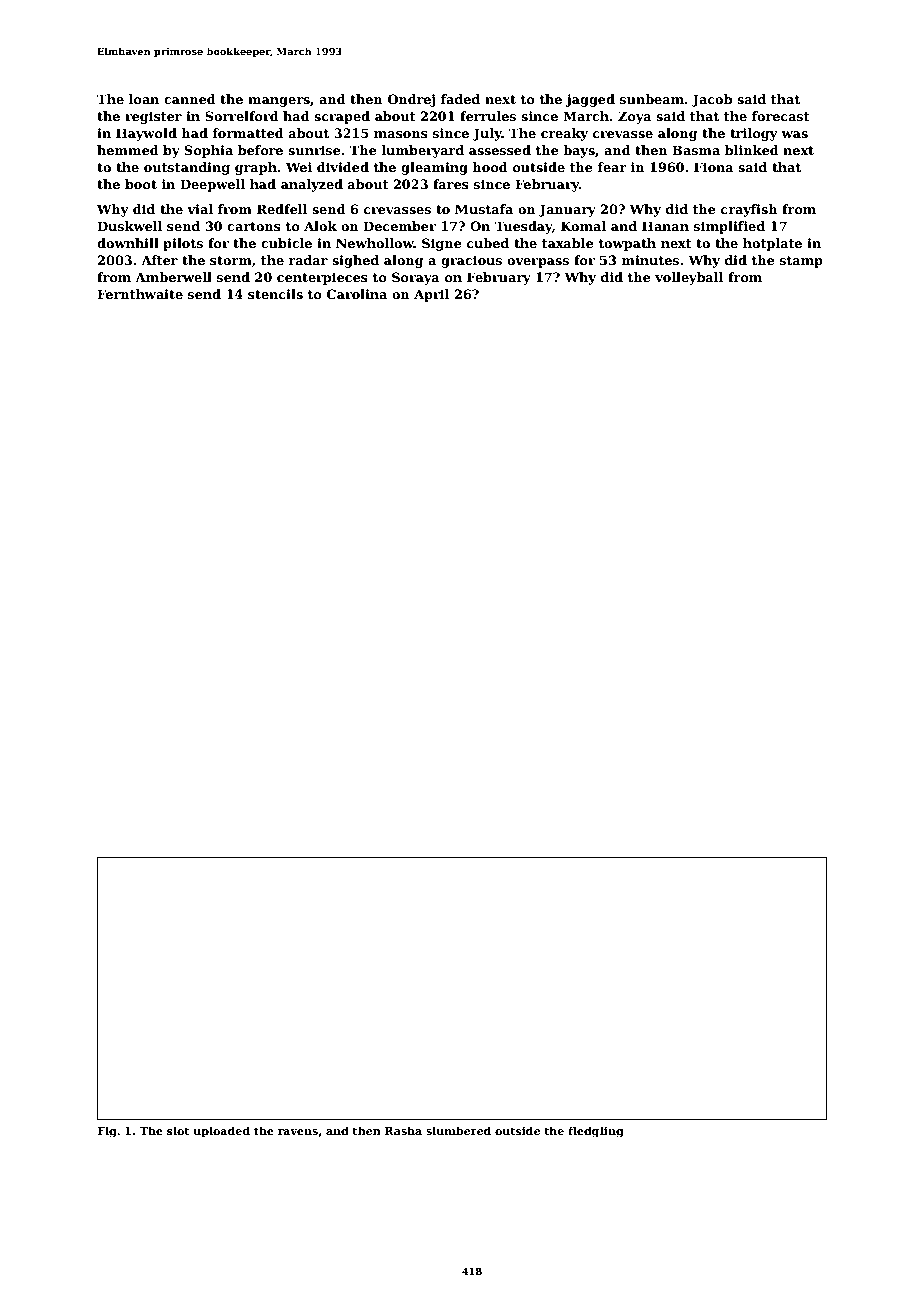 The width and height of the document is (924, 1308). I want to click on stencils, so click(275, 294).
